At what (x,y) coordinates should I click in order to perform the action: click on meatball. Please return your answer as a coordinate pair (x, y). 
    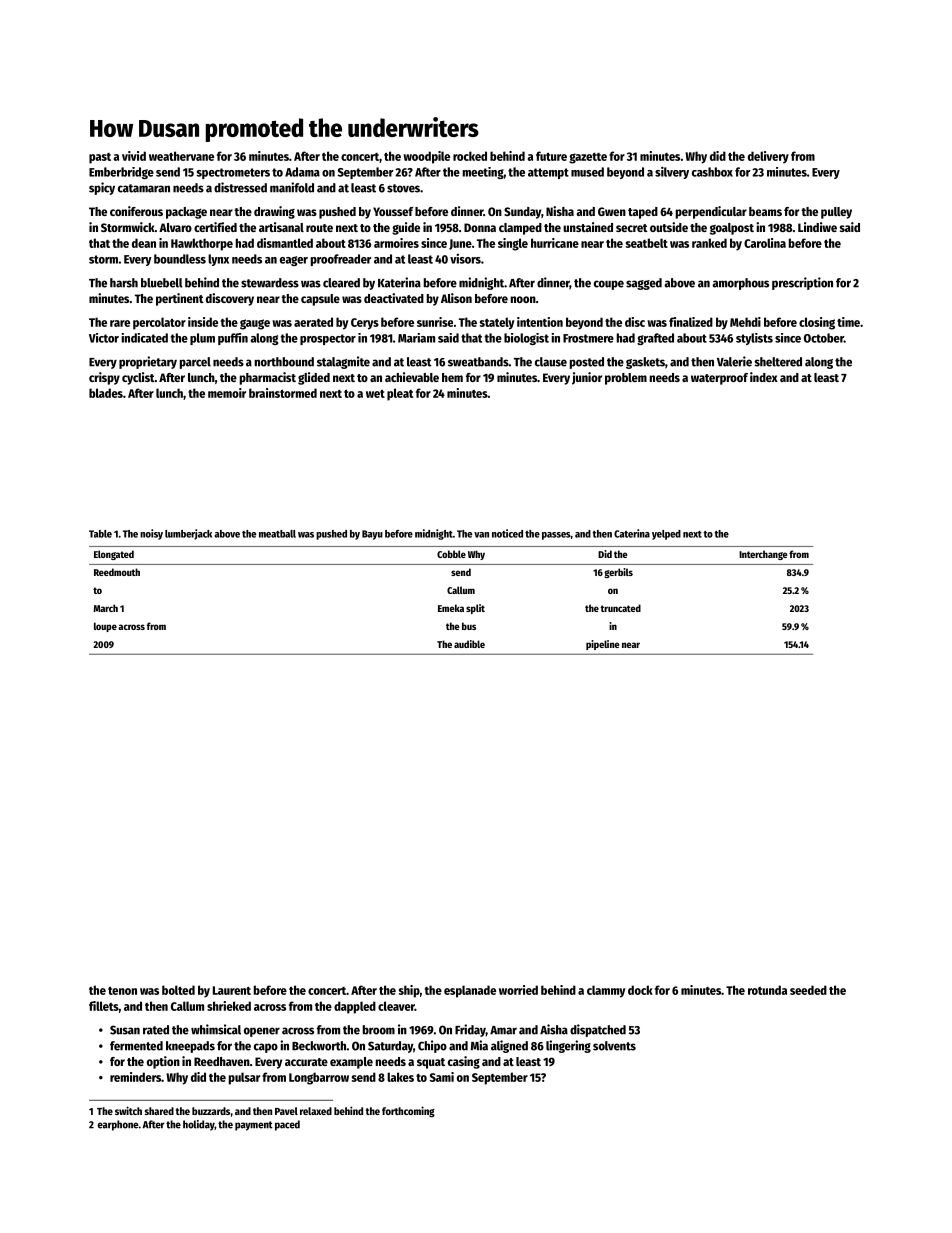
    Looking at the image, I should click on (277, 534).
